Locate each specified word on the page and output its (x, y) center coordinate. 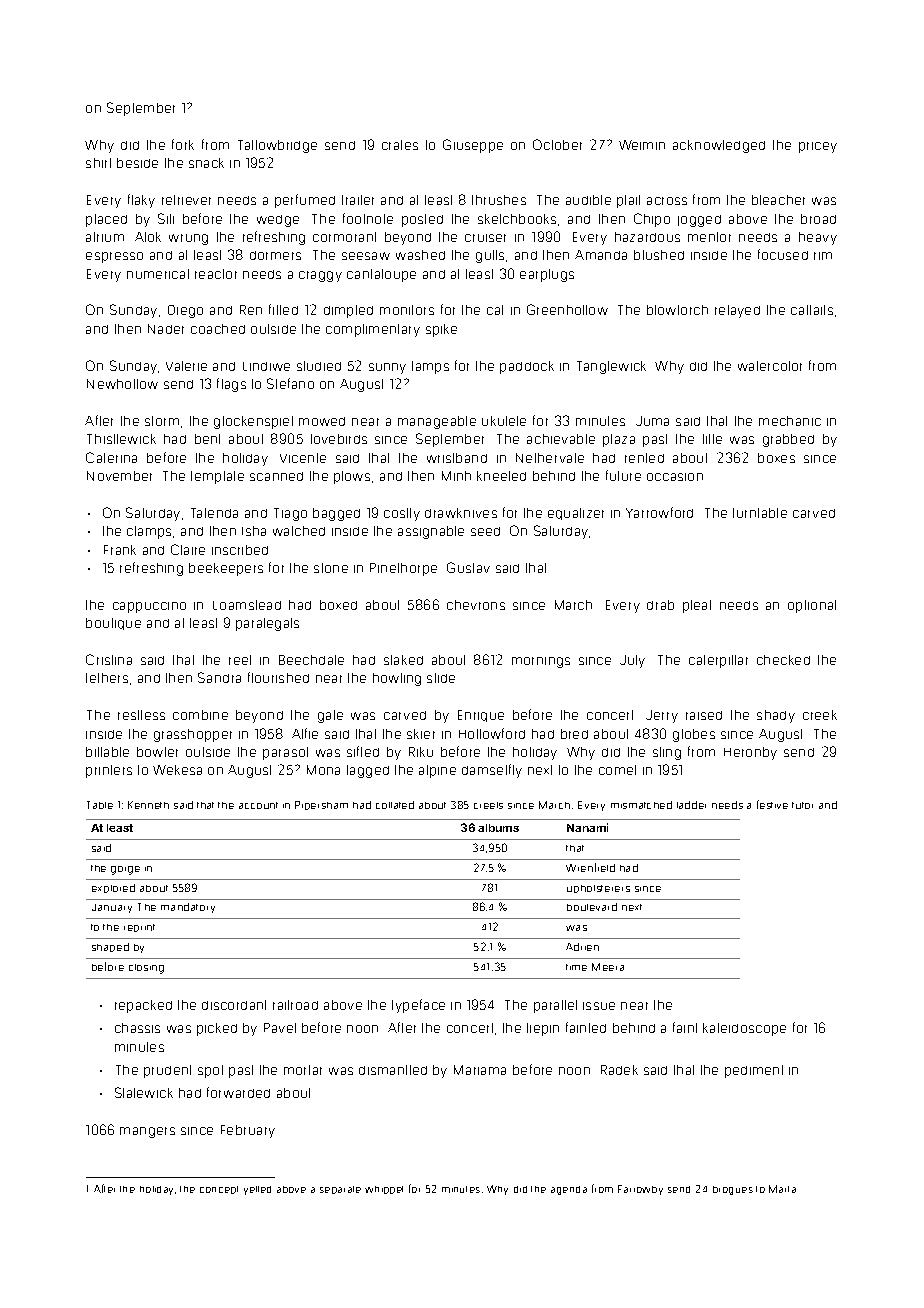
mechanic (790, 421)
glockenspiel (253, 422)
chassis (137, 1028)
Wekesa (177, 770)
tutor (802, 805)
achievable (561, 439)
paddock (527, 367)
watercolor (770, 366)
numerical (158, 274)
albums (498, 828)
